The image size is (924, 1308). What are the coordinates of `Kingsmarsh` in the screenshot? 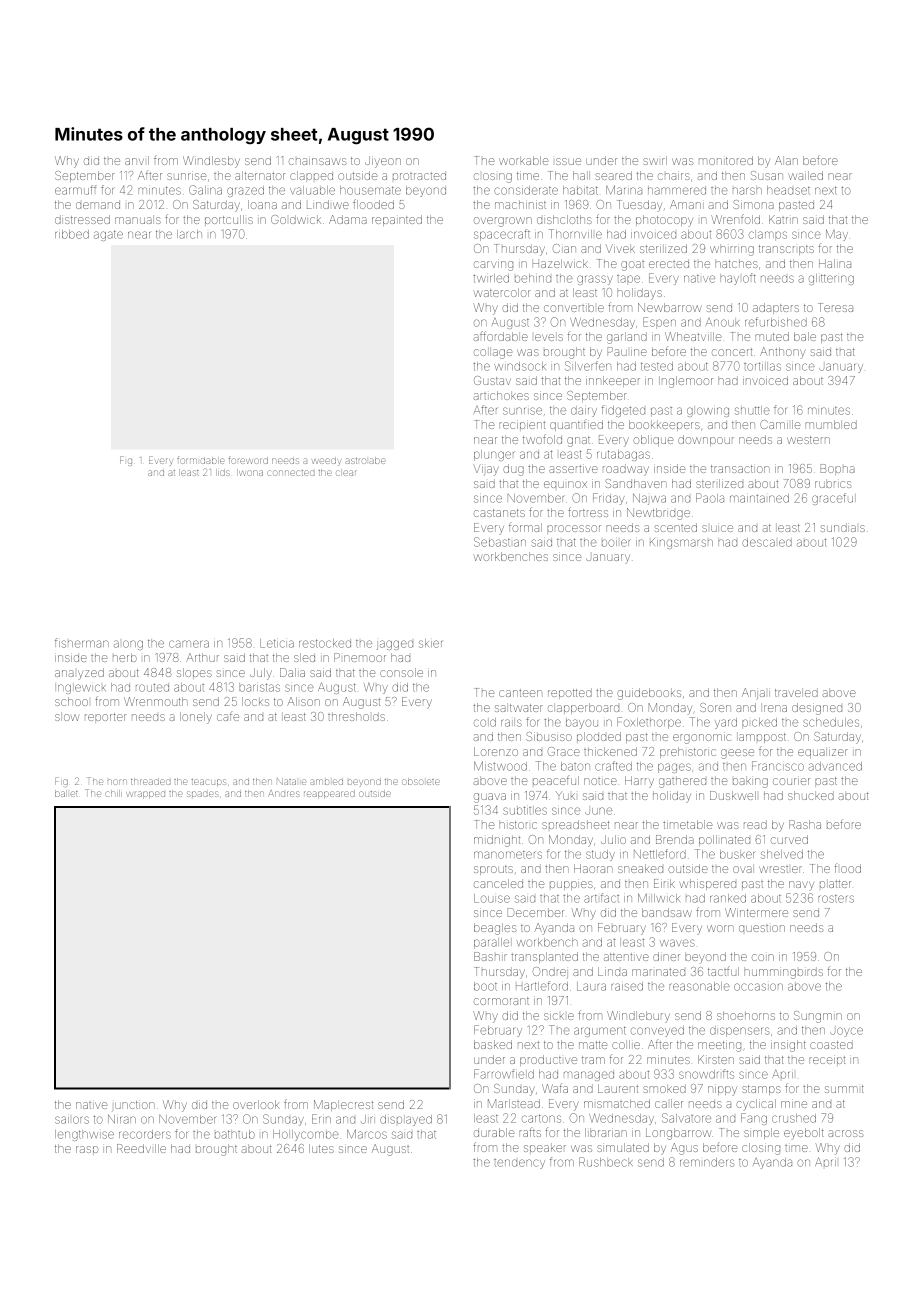 It's located at (681, 543).
